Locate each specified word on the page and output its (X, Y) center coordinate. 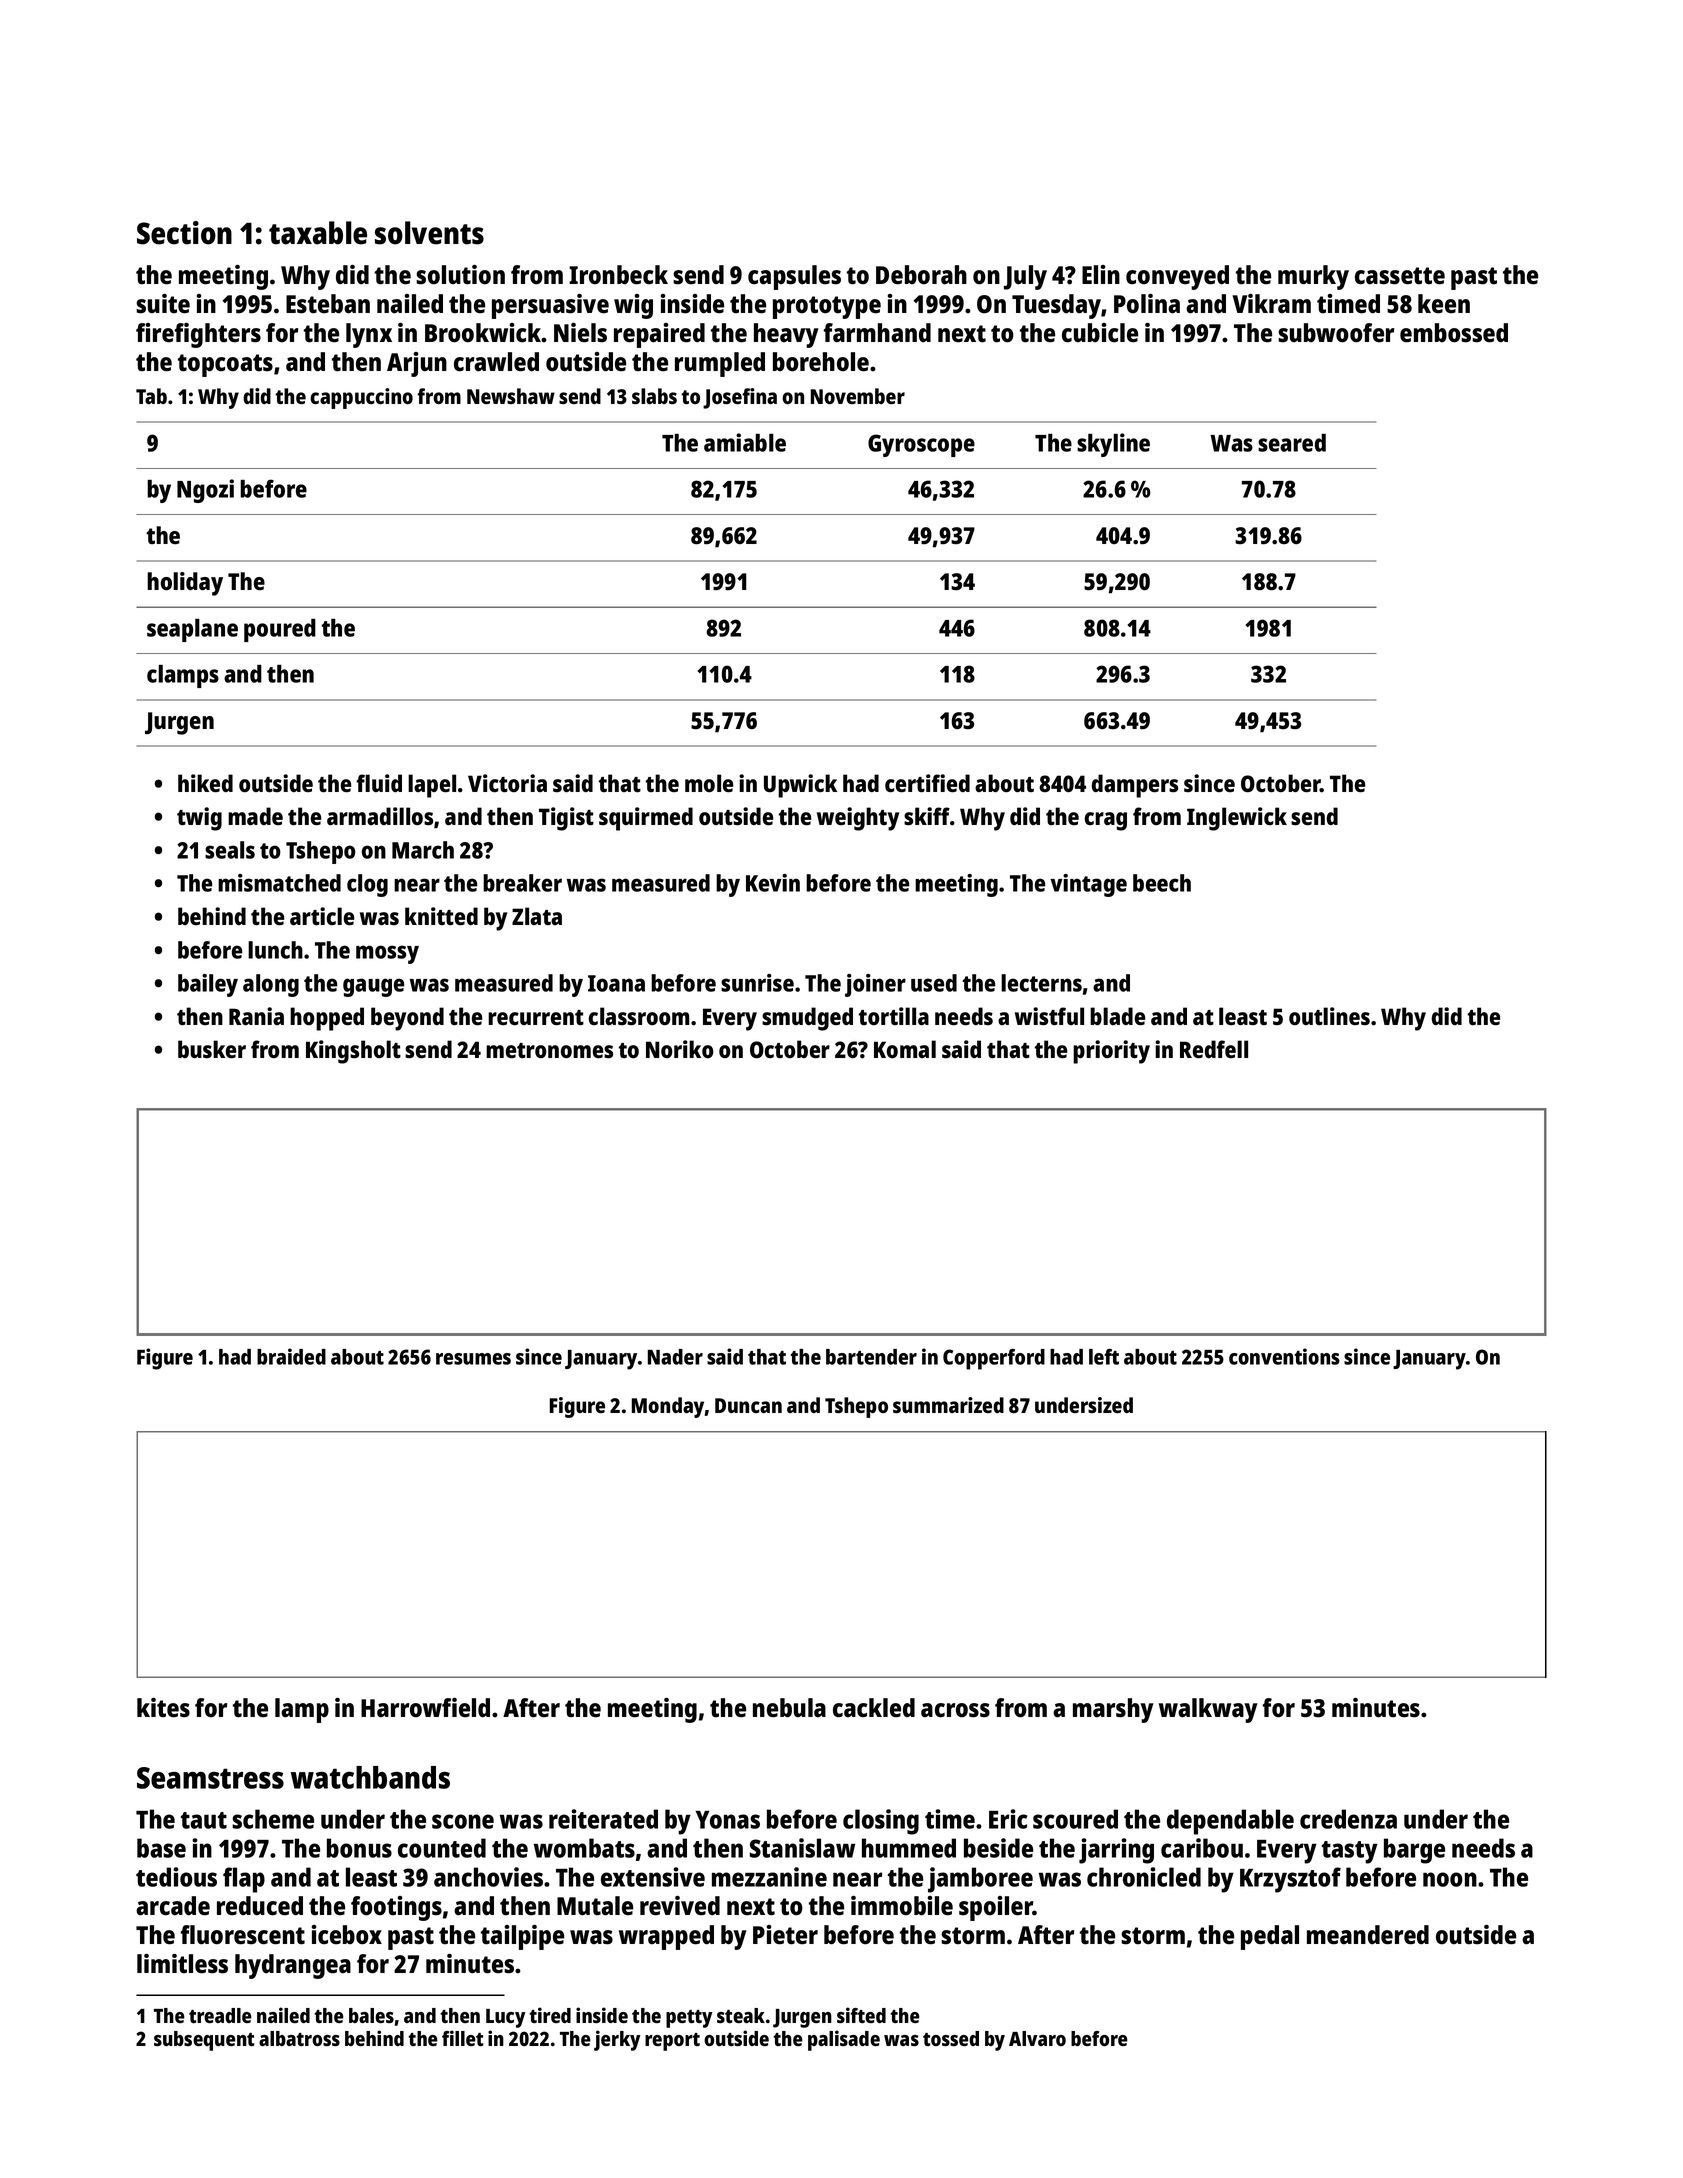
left (1104, 1357)
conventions (1284, 1356)
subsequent (204, 2041)
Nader (675, 1357)
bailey (208, 985)
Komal (905, 1049)
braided (291, 1356)
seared (1292, 443)
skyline (1113, 445)
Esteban (328, 304)
